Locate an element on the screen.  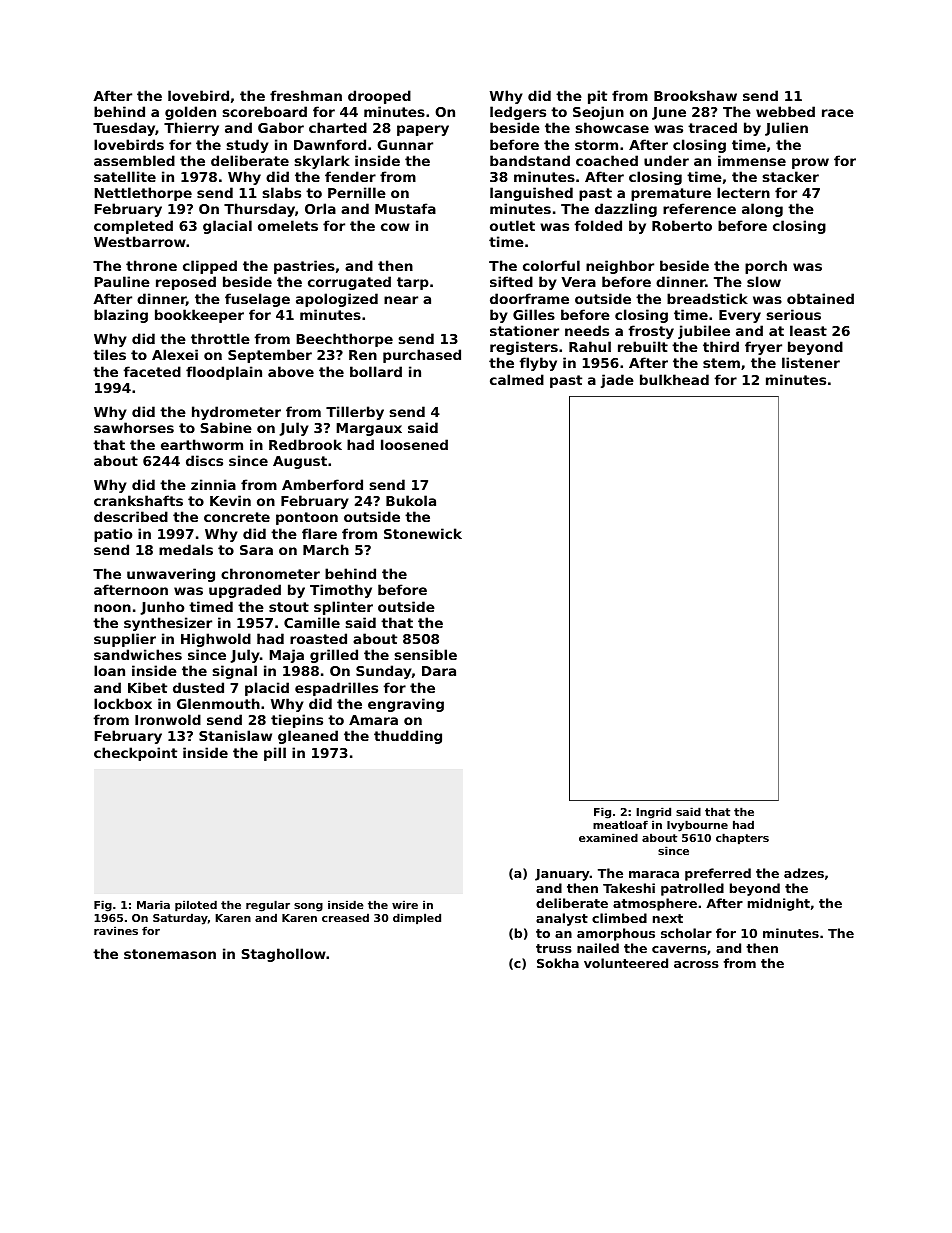
Stonewick is located at coordinates (423, 533).
